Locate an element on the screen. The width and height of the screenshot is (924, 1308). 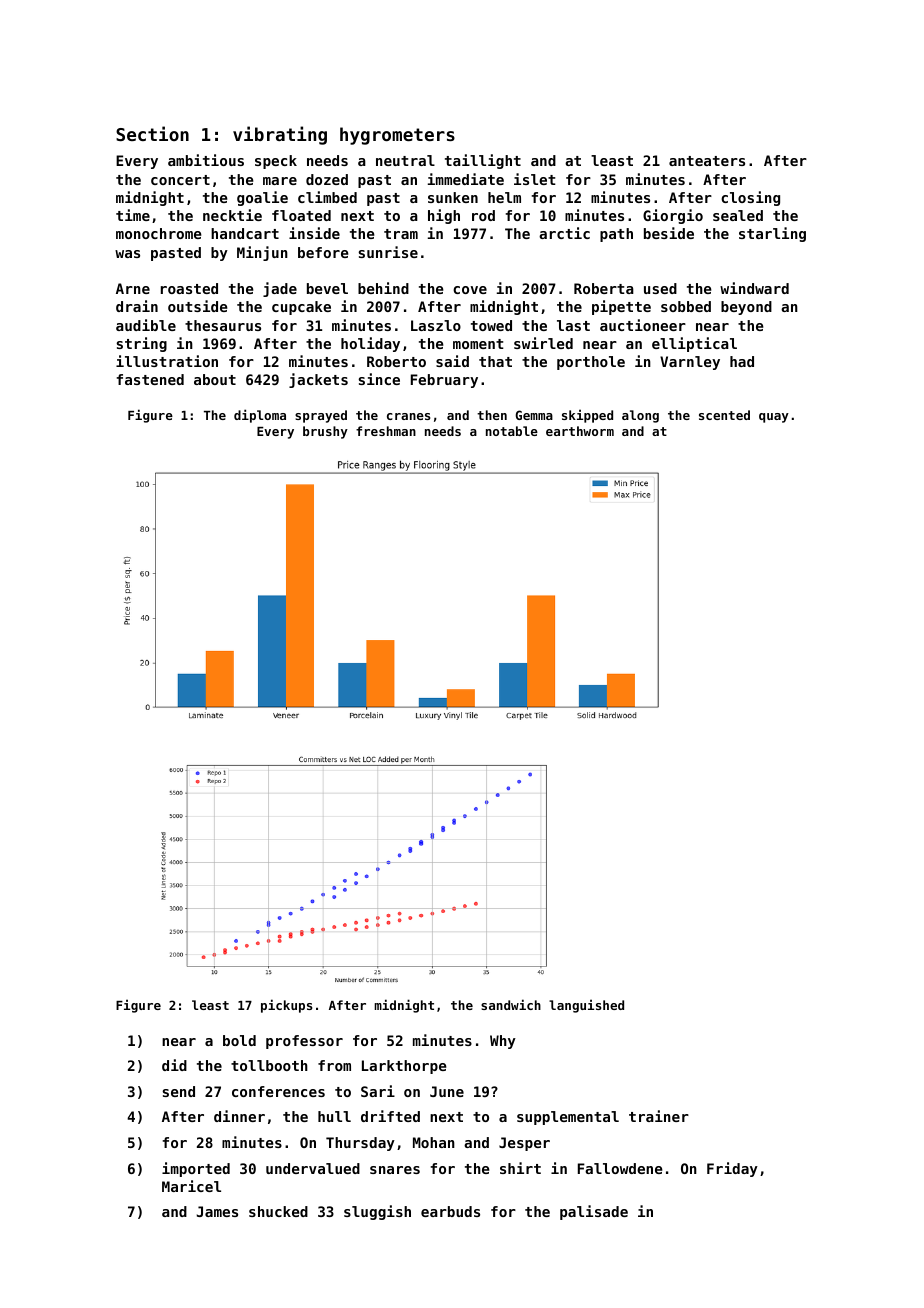
languished is located at coordinates (586, 1006).
